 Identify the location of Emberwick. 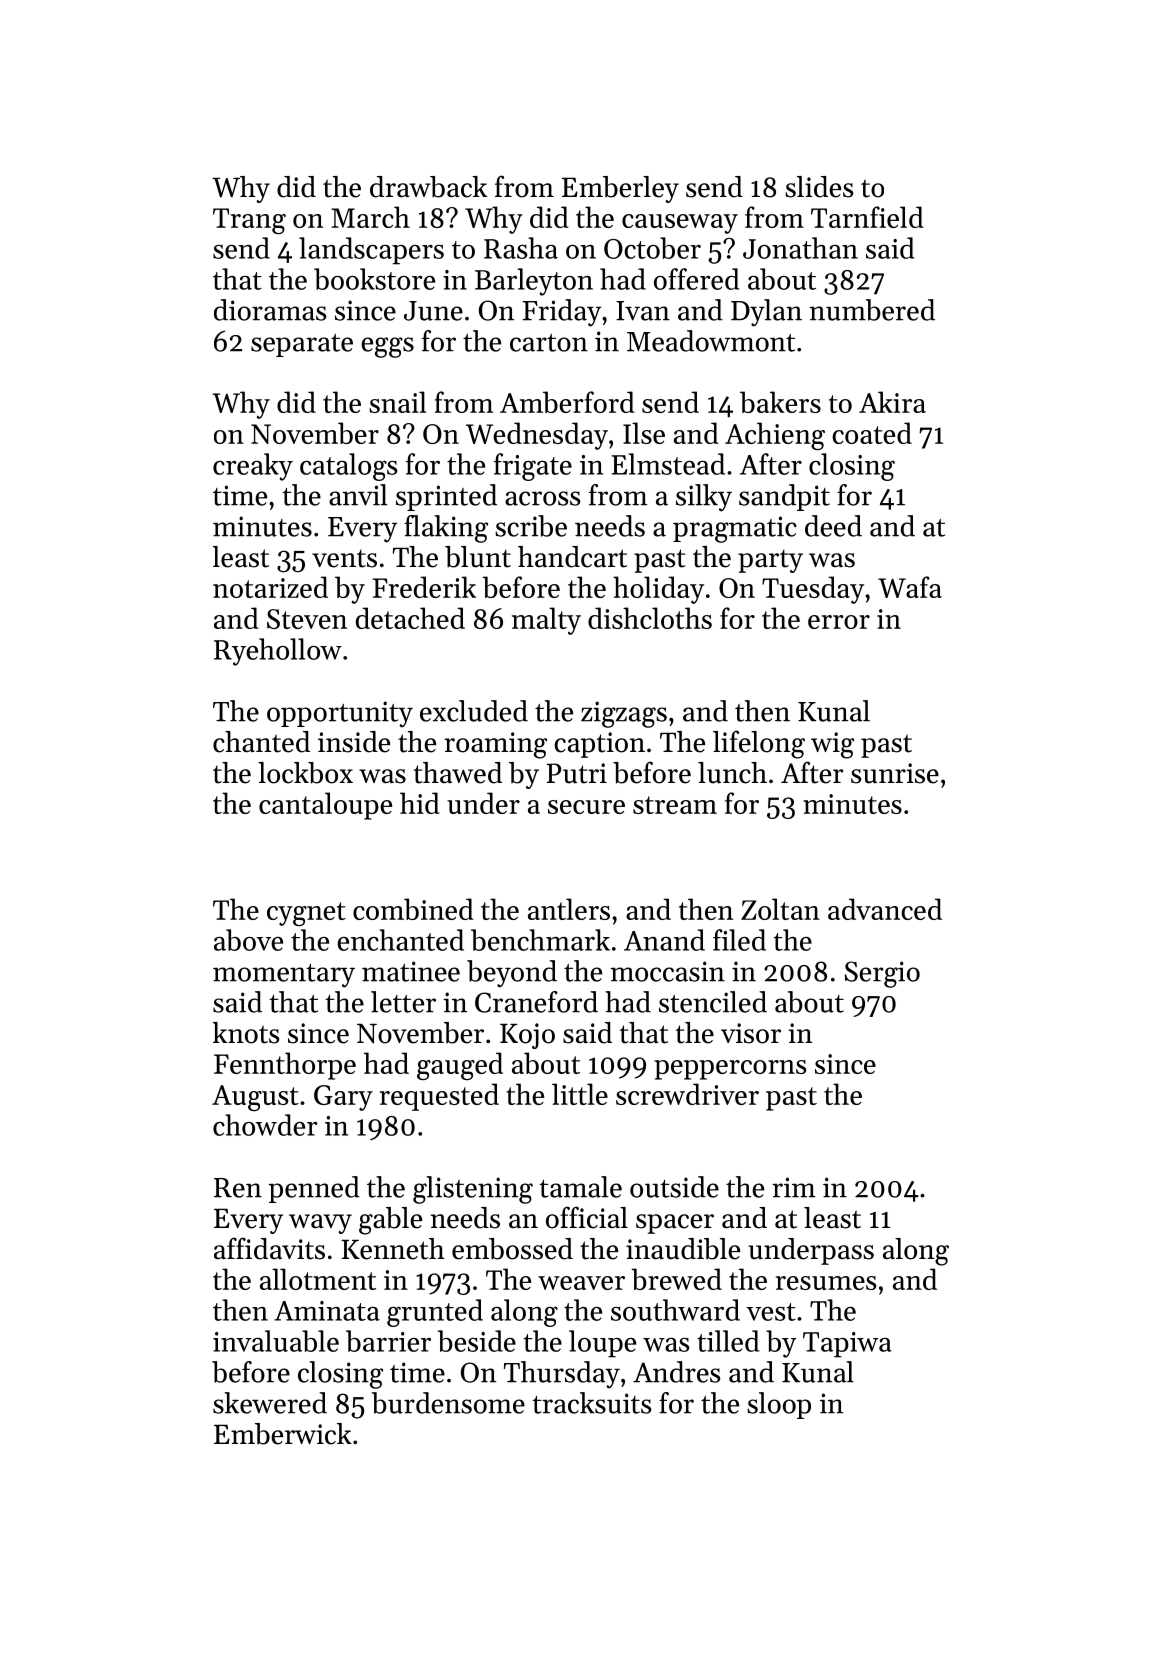
(283, 1434).
